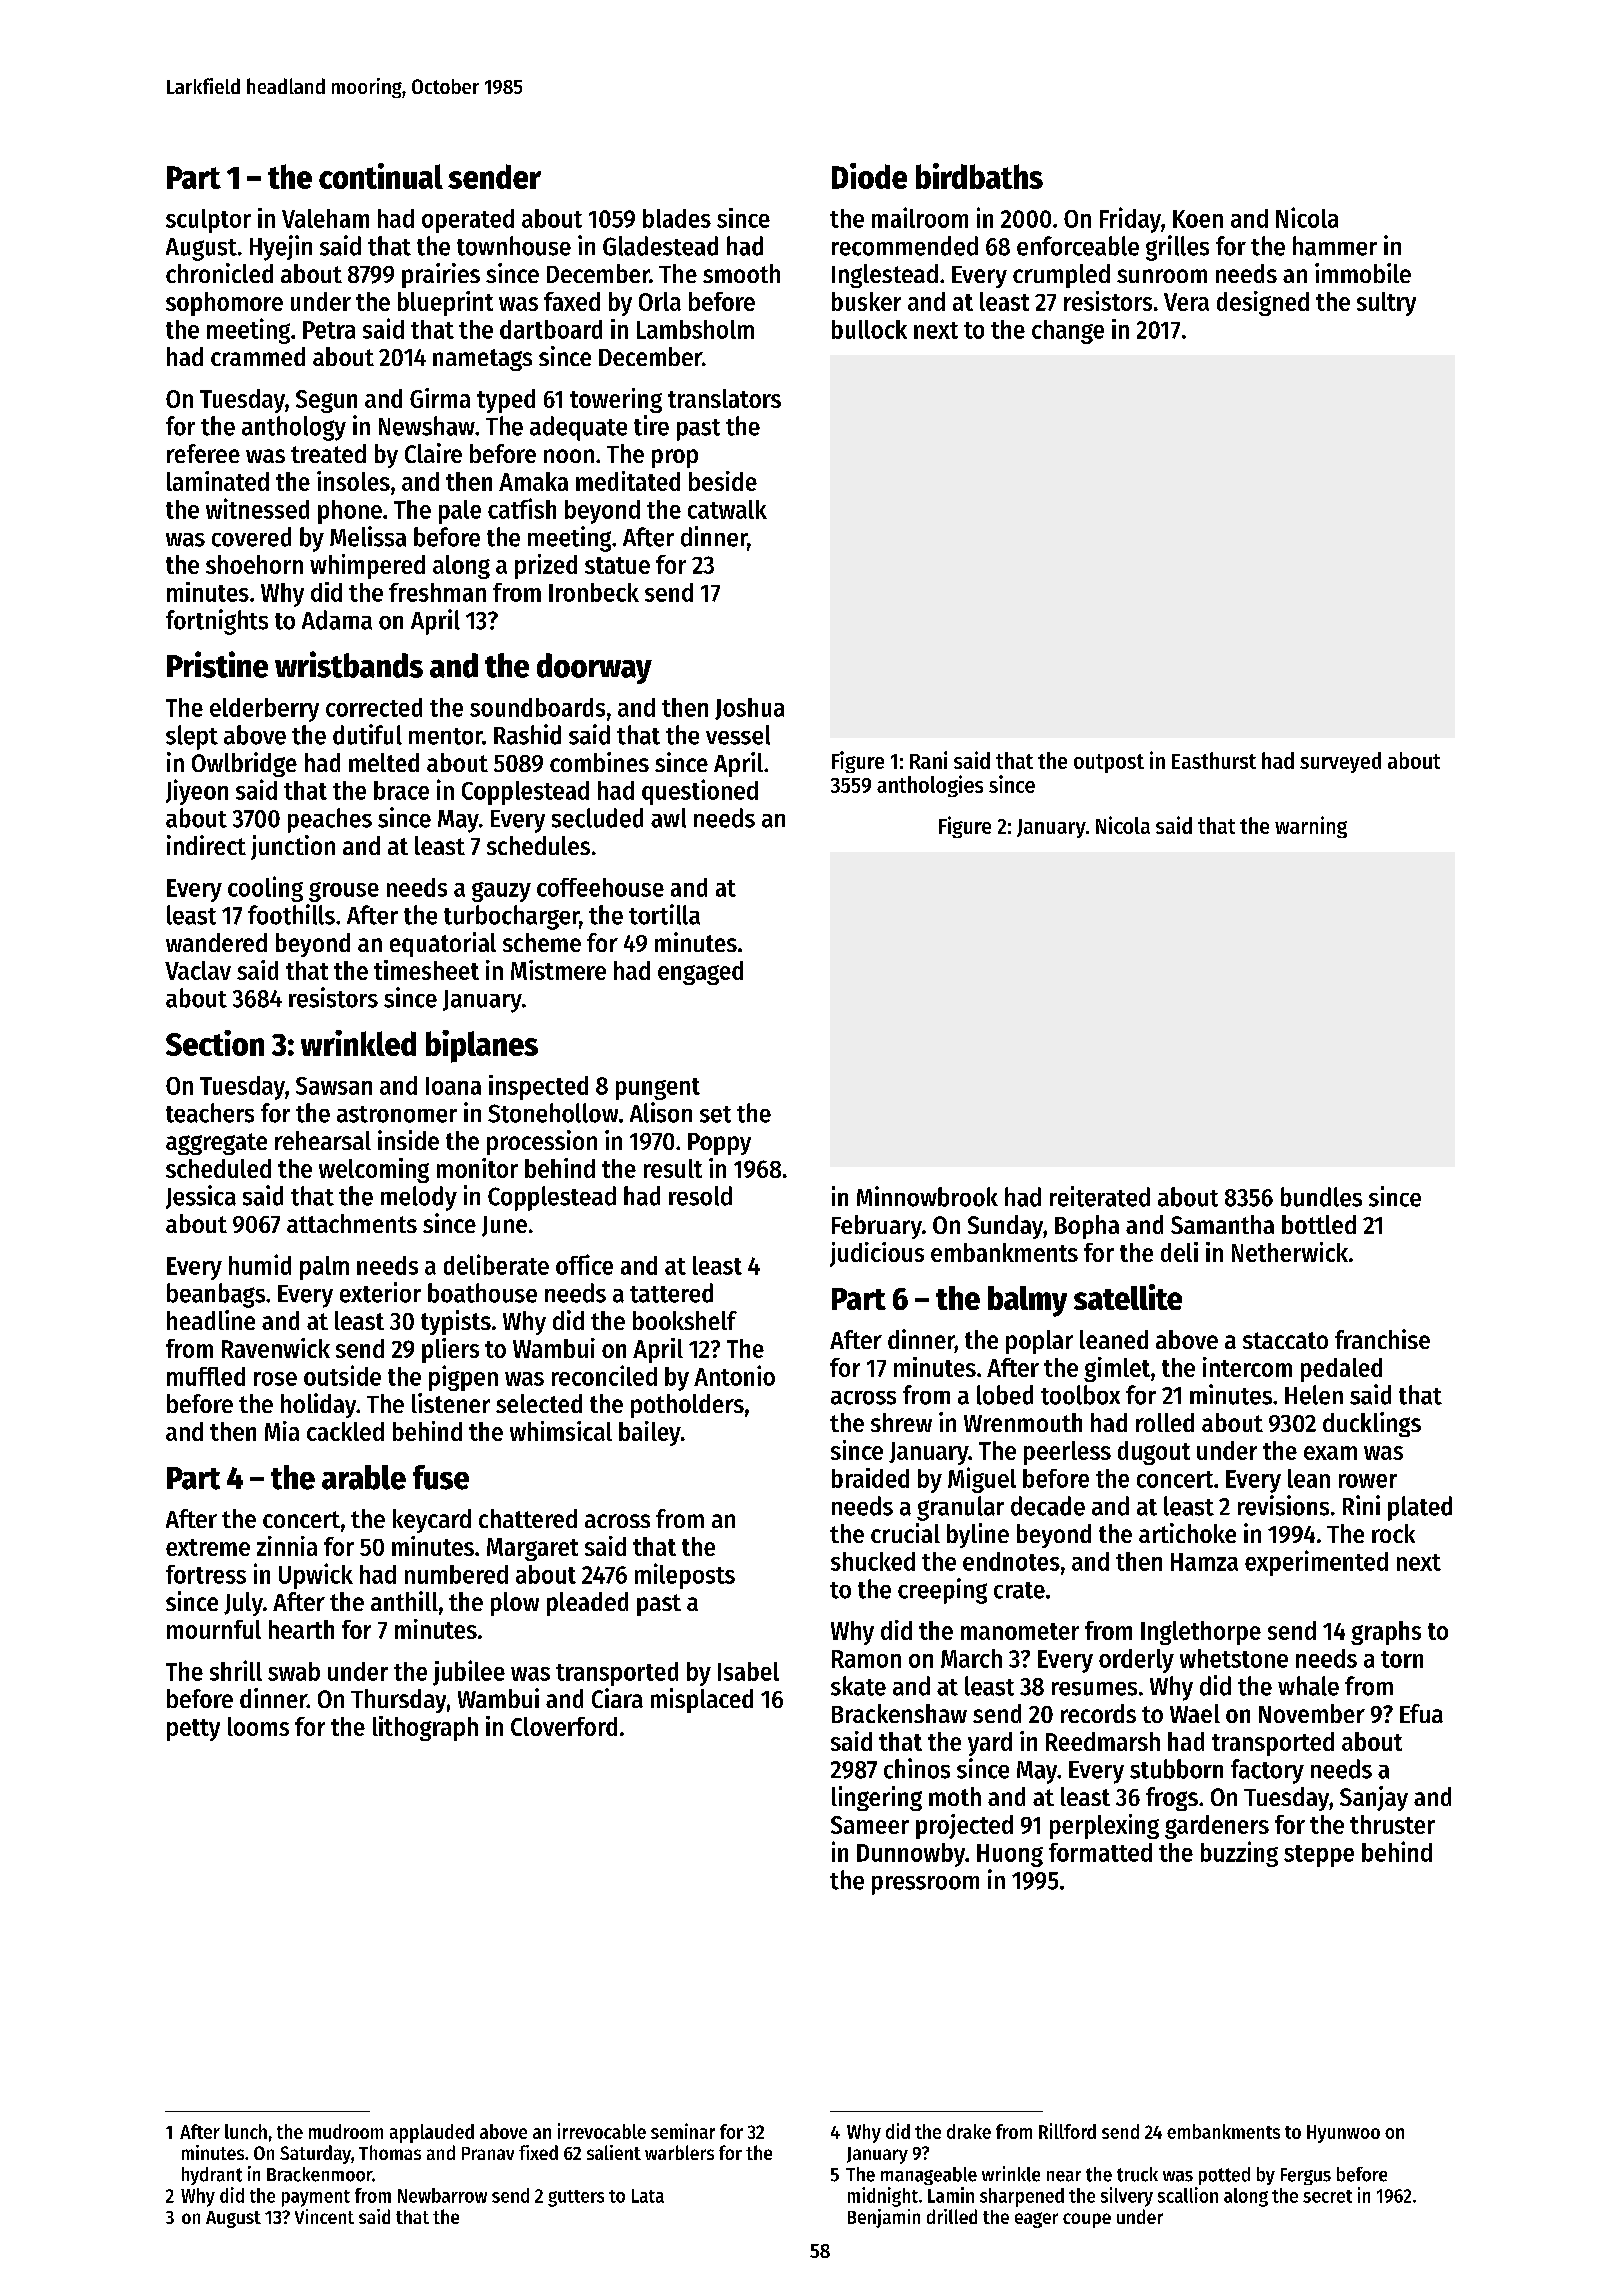 This screenshot has height=2292, width=1620. I want to click on soundboards, so click(537, 707).
